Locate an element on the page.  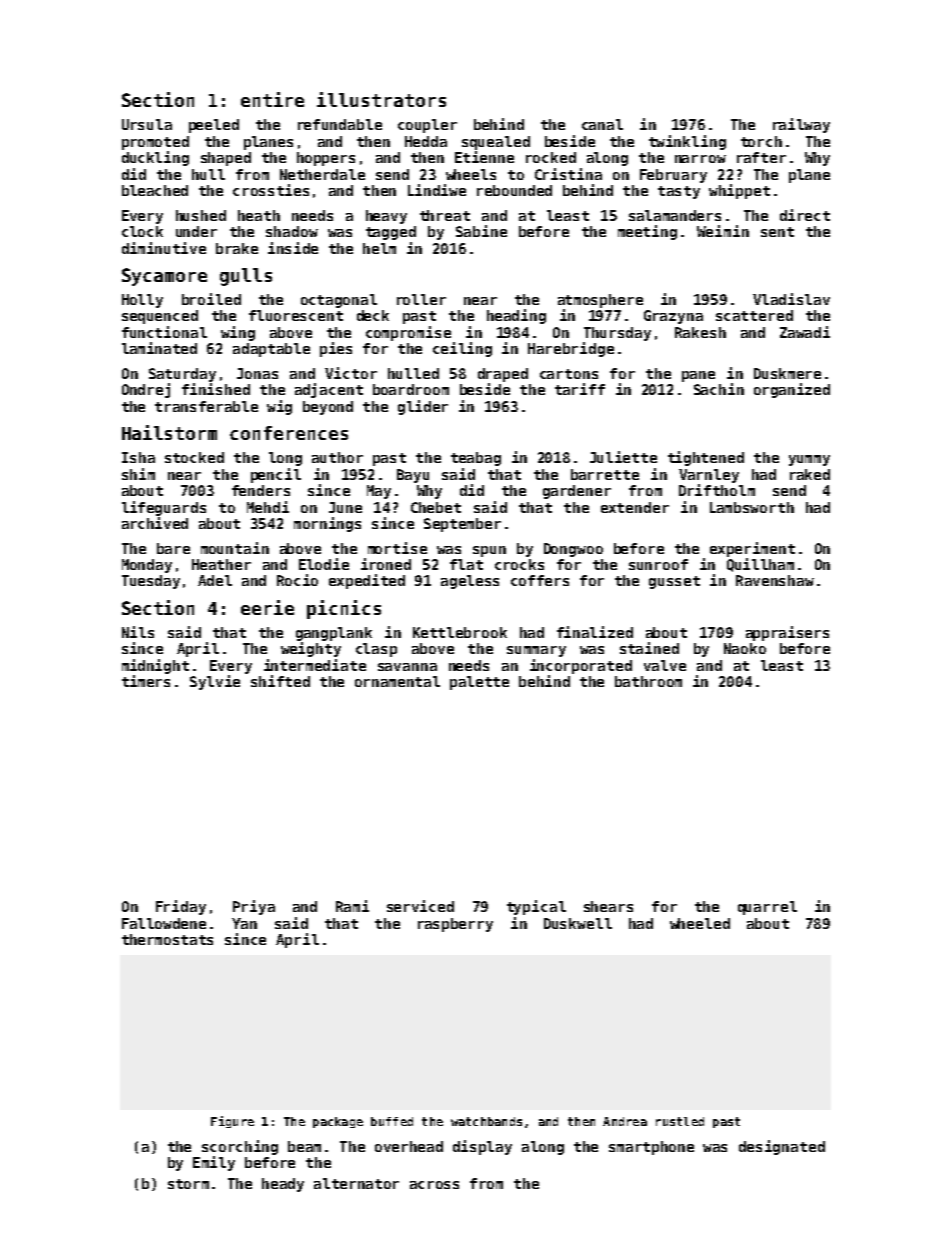
railway is located at coordinates (801, 125).
